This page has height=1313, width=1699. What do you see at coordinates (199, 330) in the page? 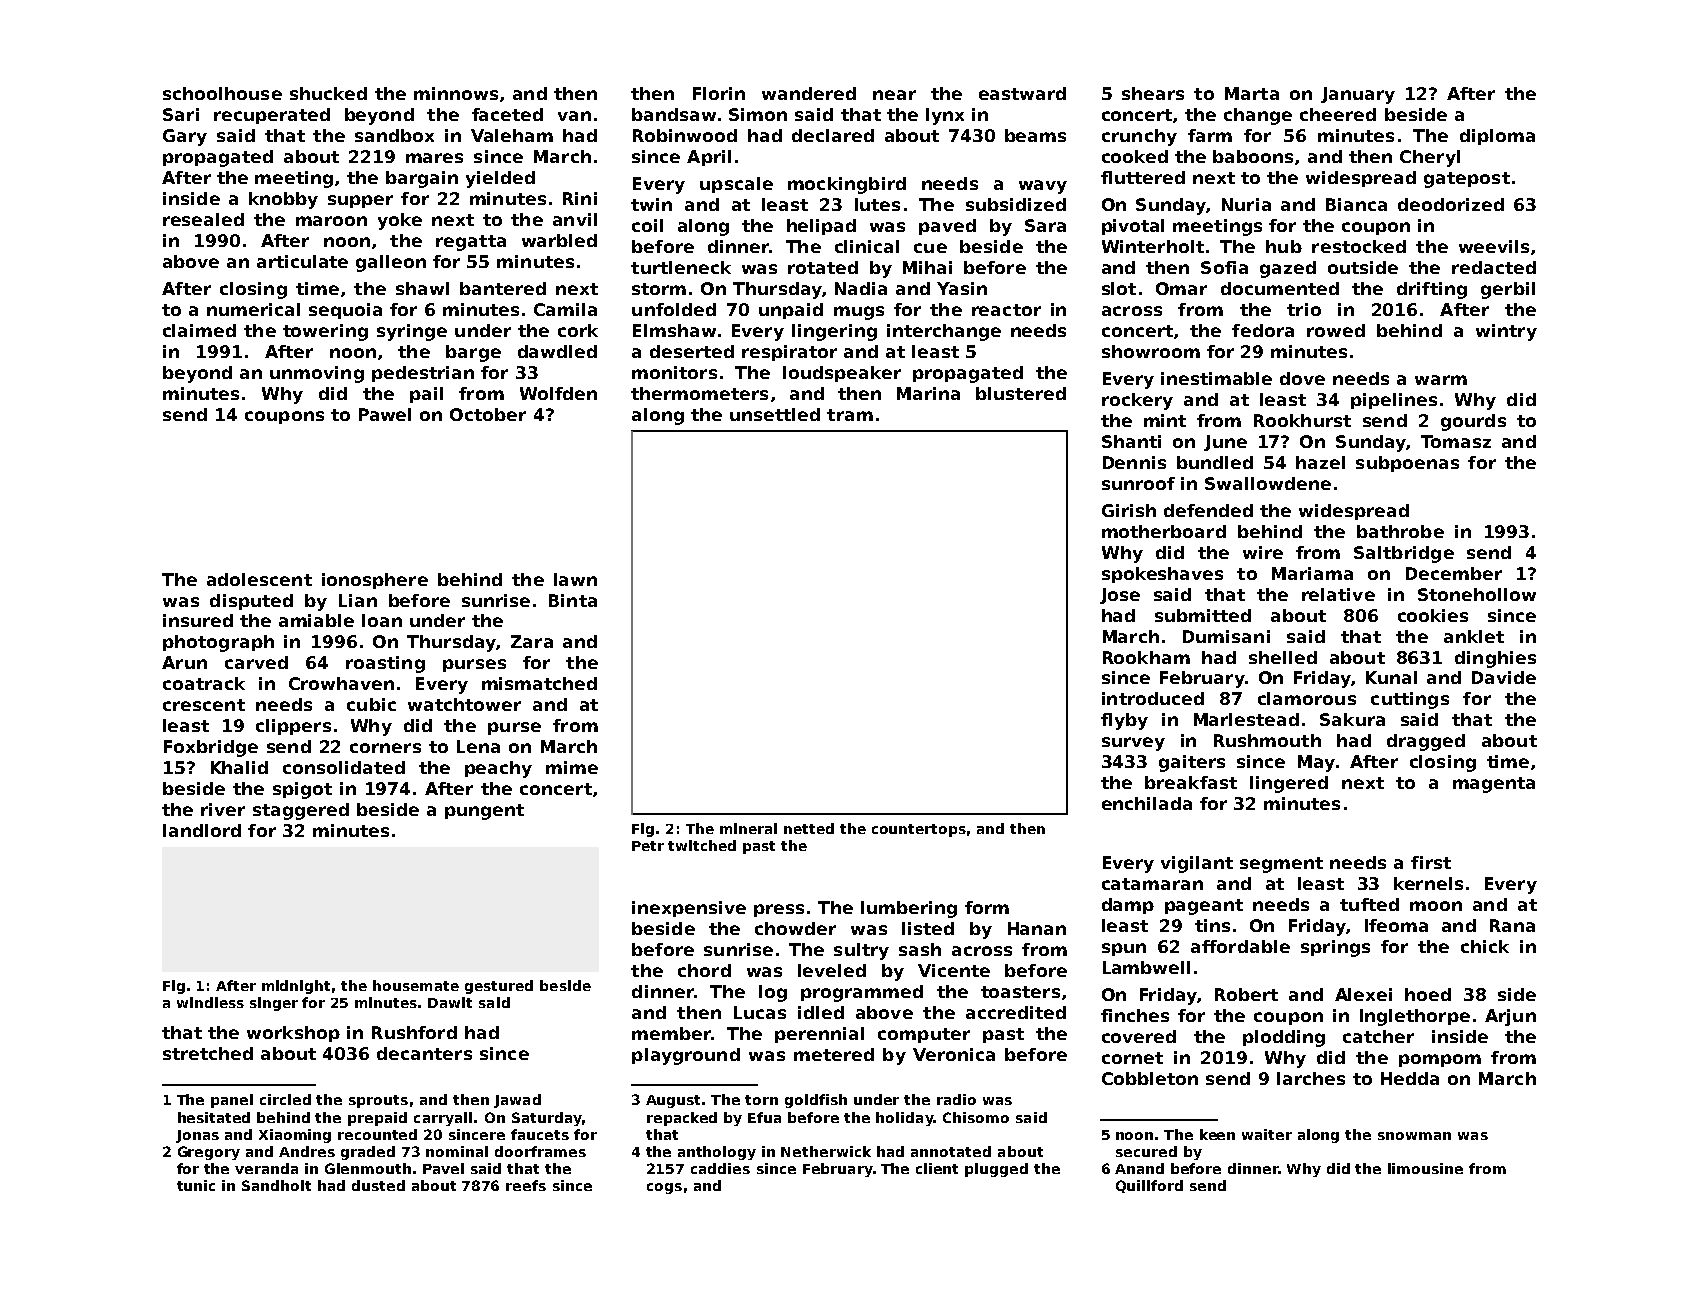
I see `claimed` at bounding box center [199, 330].
